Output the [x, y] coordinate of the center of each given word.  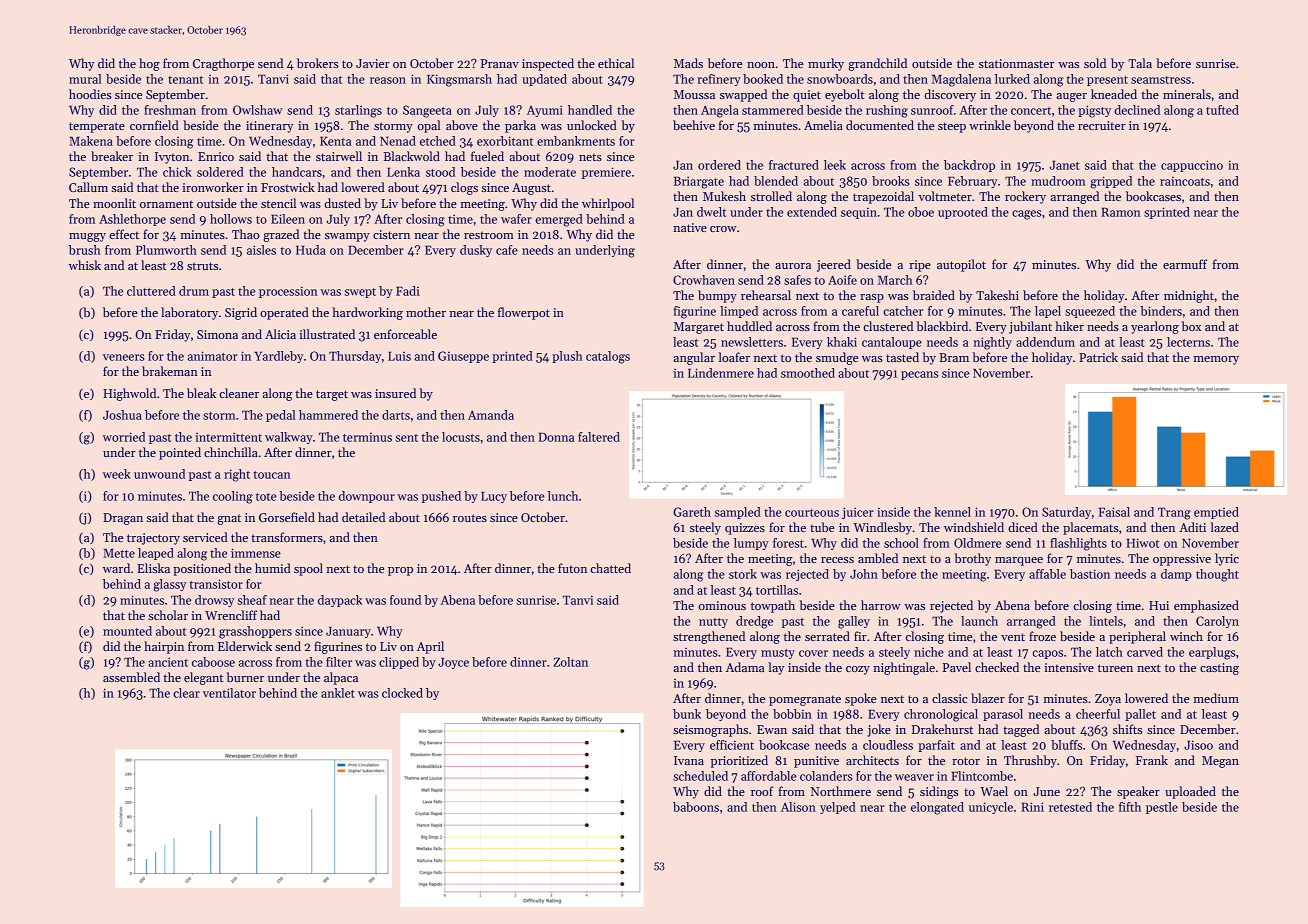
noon [761, 65]
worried [124, 437]
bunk [687, 714]
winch [1186, 636]
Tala [1140, 63]
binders [1161, 311]
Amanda [491, 415]
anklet [338, 693]
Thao [245, 234]
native [690, 227]
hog [149, 64]
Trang [1174, 513]
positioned [202, 569]
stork [743, 574]
